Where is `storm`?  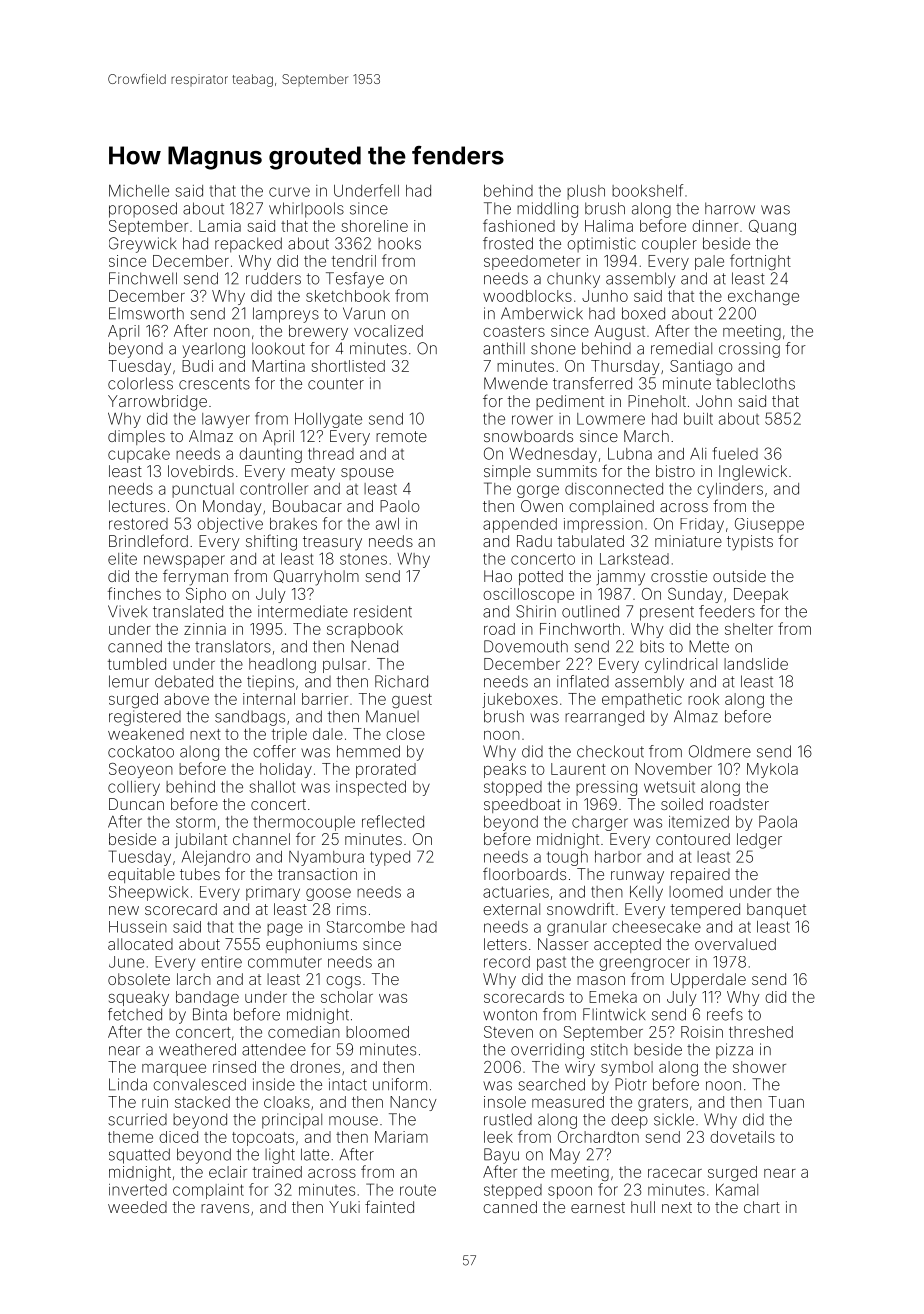 storm is located at coordinates (195, 822).
